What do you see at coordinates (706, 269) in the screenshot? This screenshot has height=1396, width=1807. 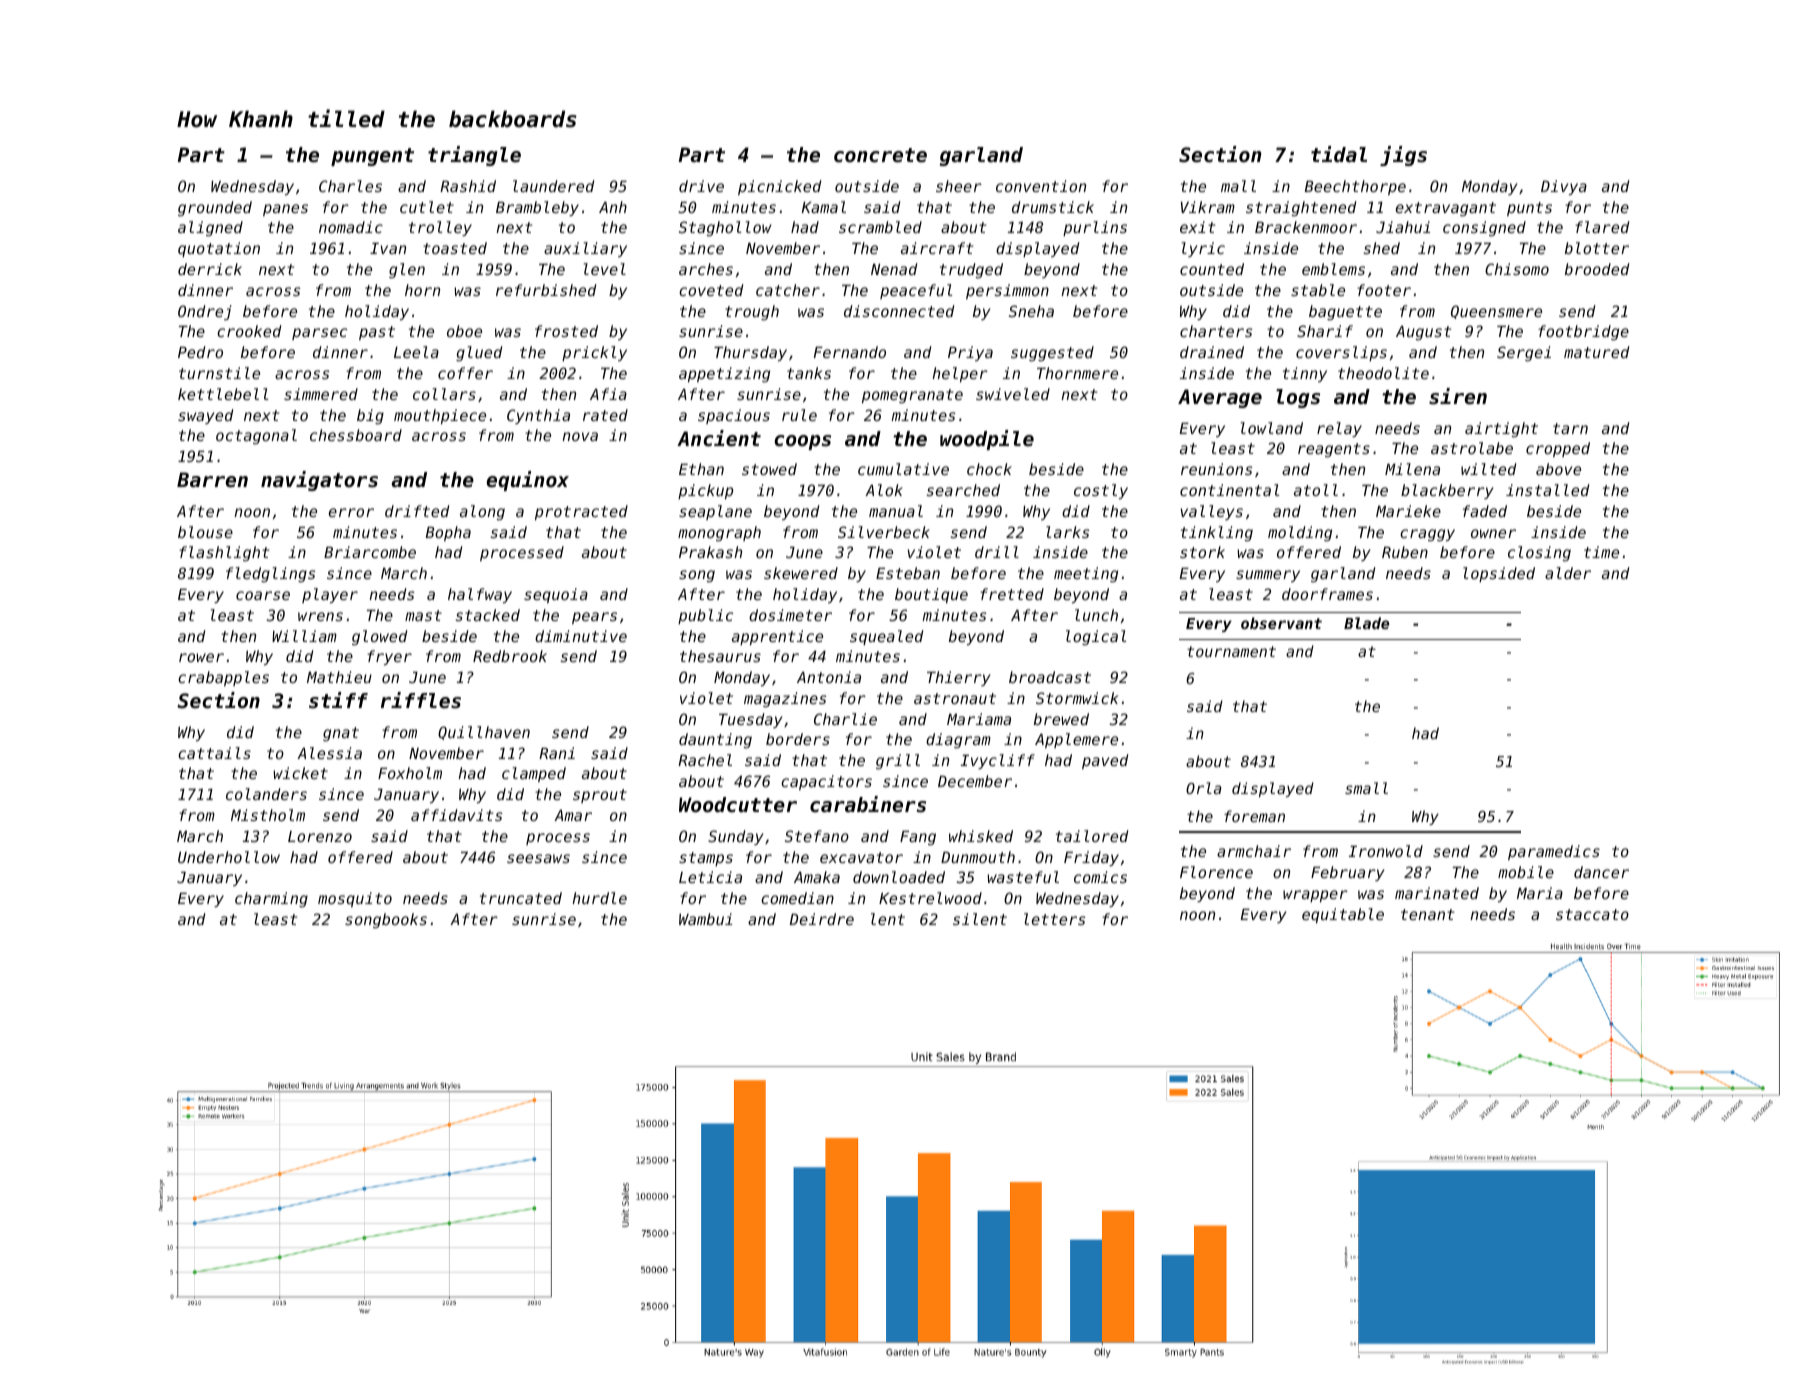 I see `arches` at bounding box center [706, 269].
